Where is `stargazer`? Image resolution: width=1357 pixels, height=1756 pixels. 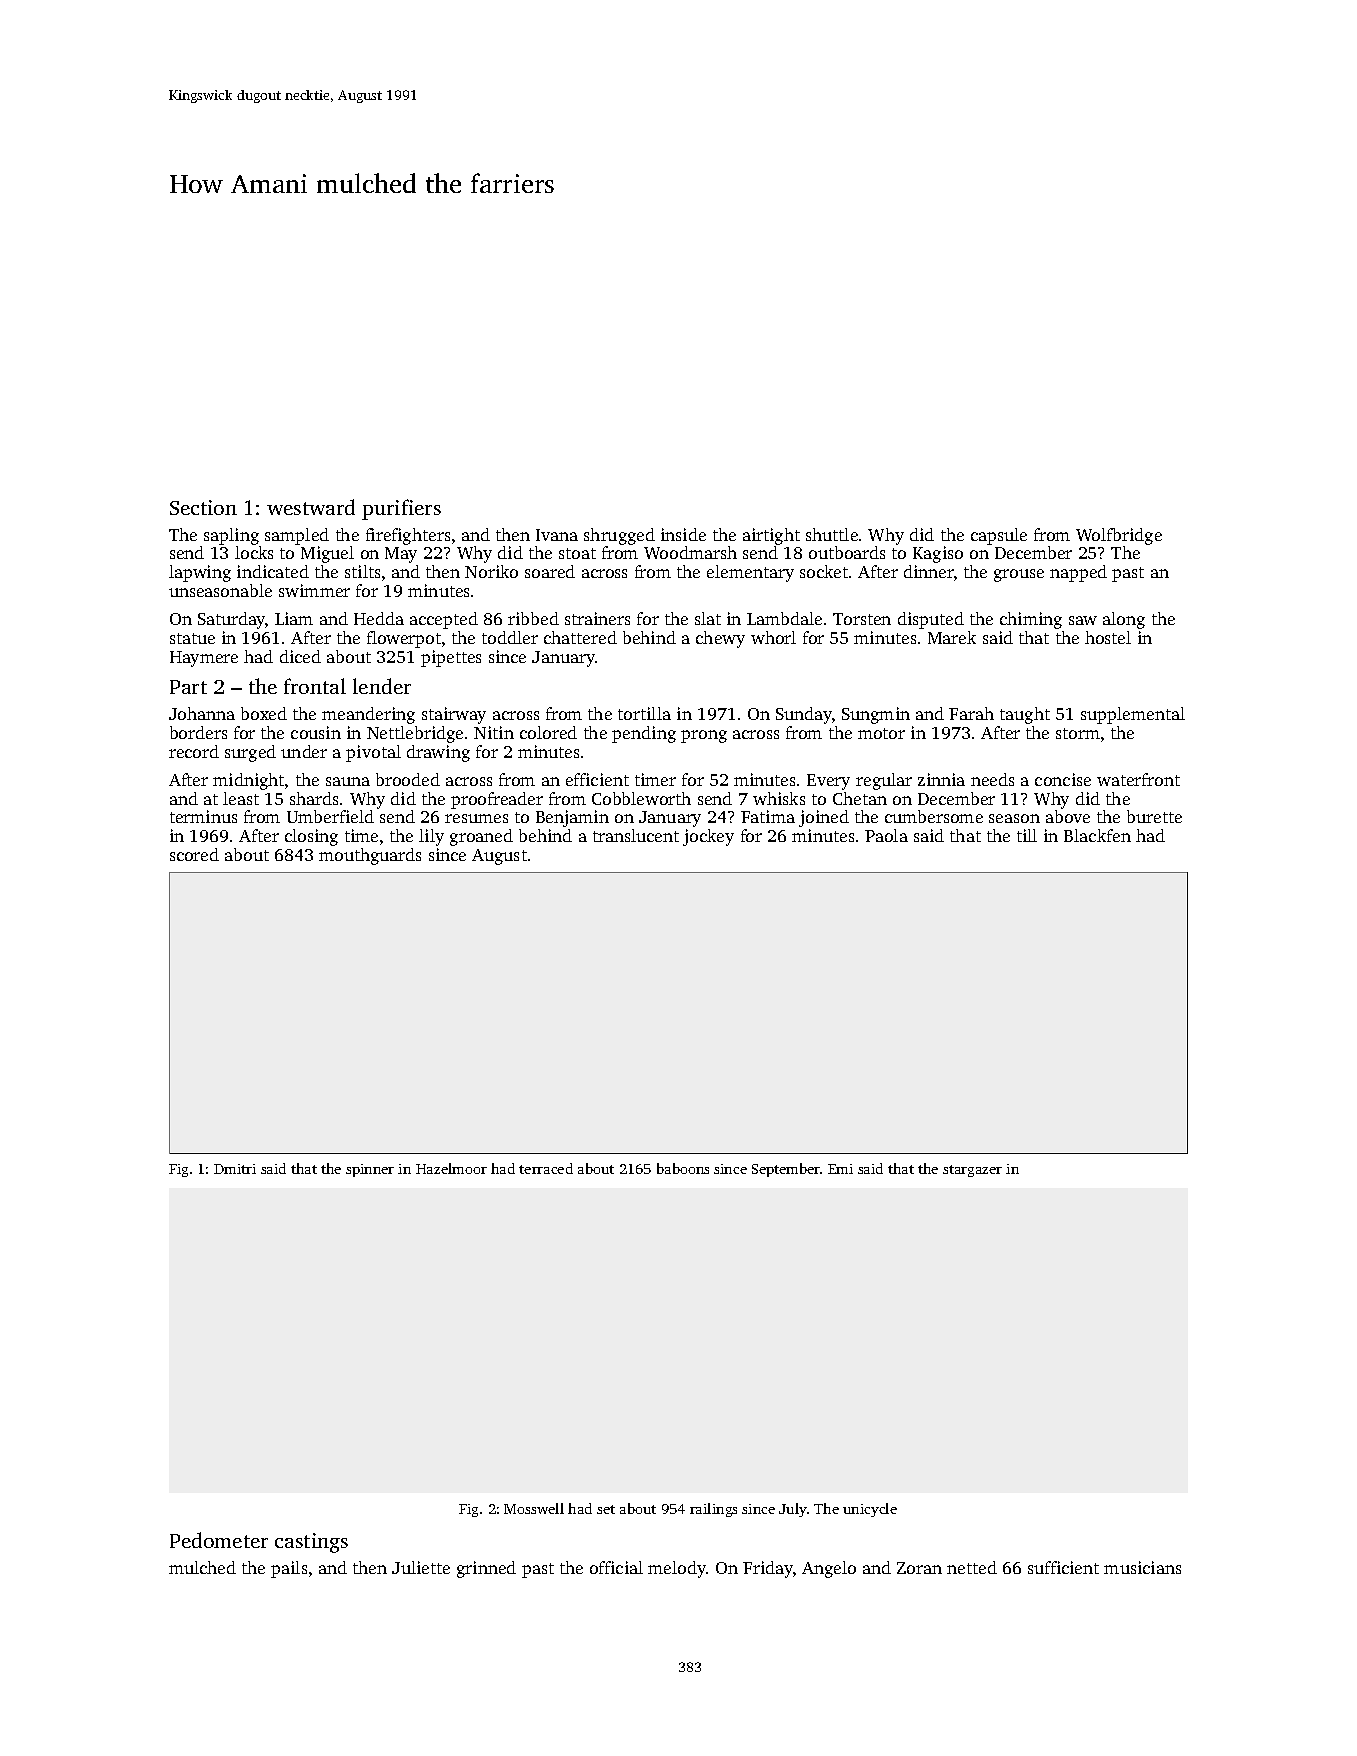
stargazer is located at coordinates (972, 1171).
